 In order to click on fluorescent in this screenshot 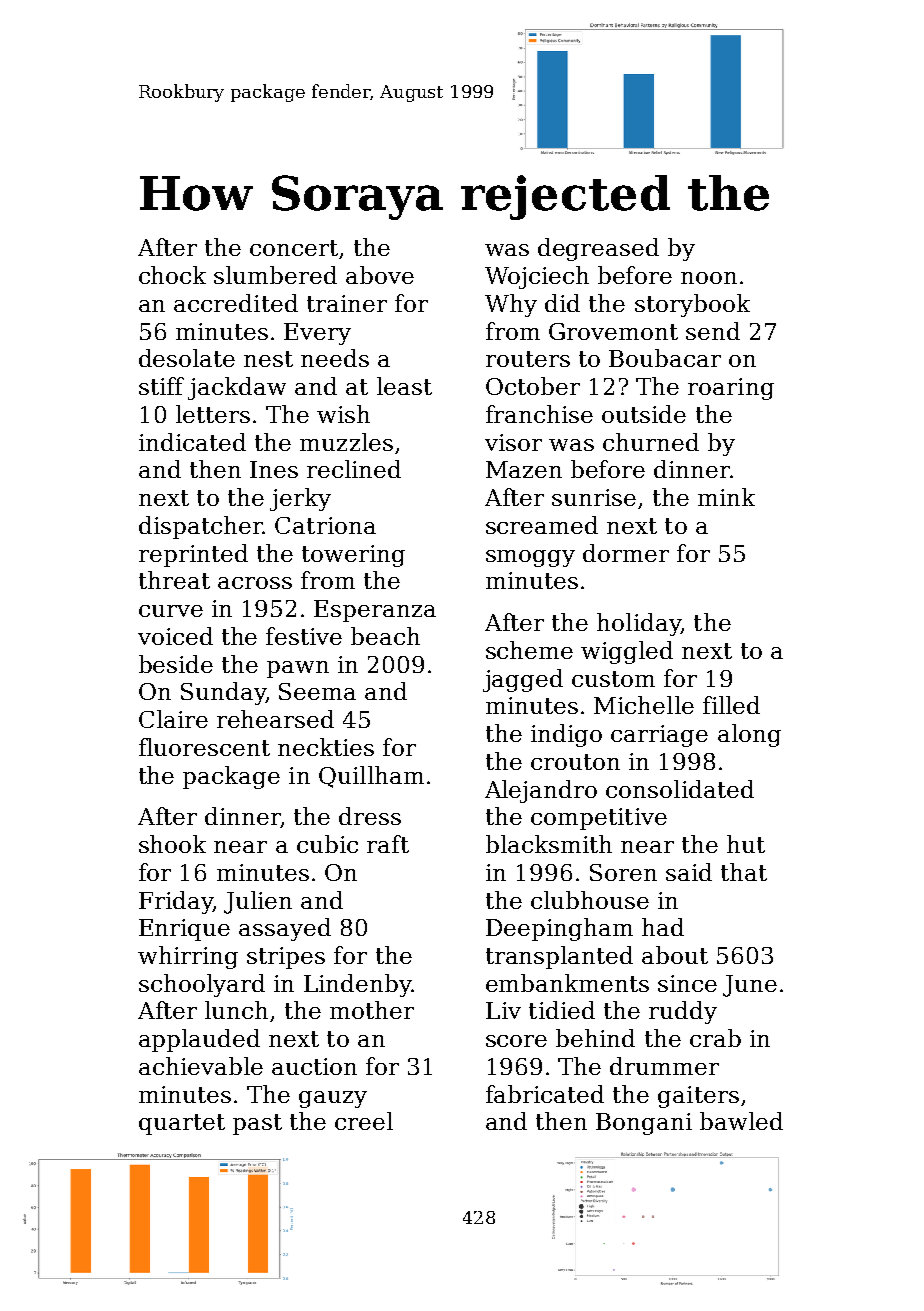, I will do `click(204, 747)`.
